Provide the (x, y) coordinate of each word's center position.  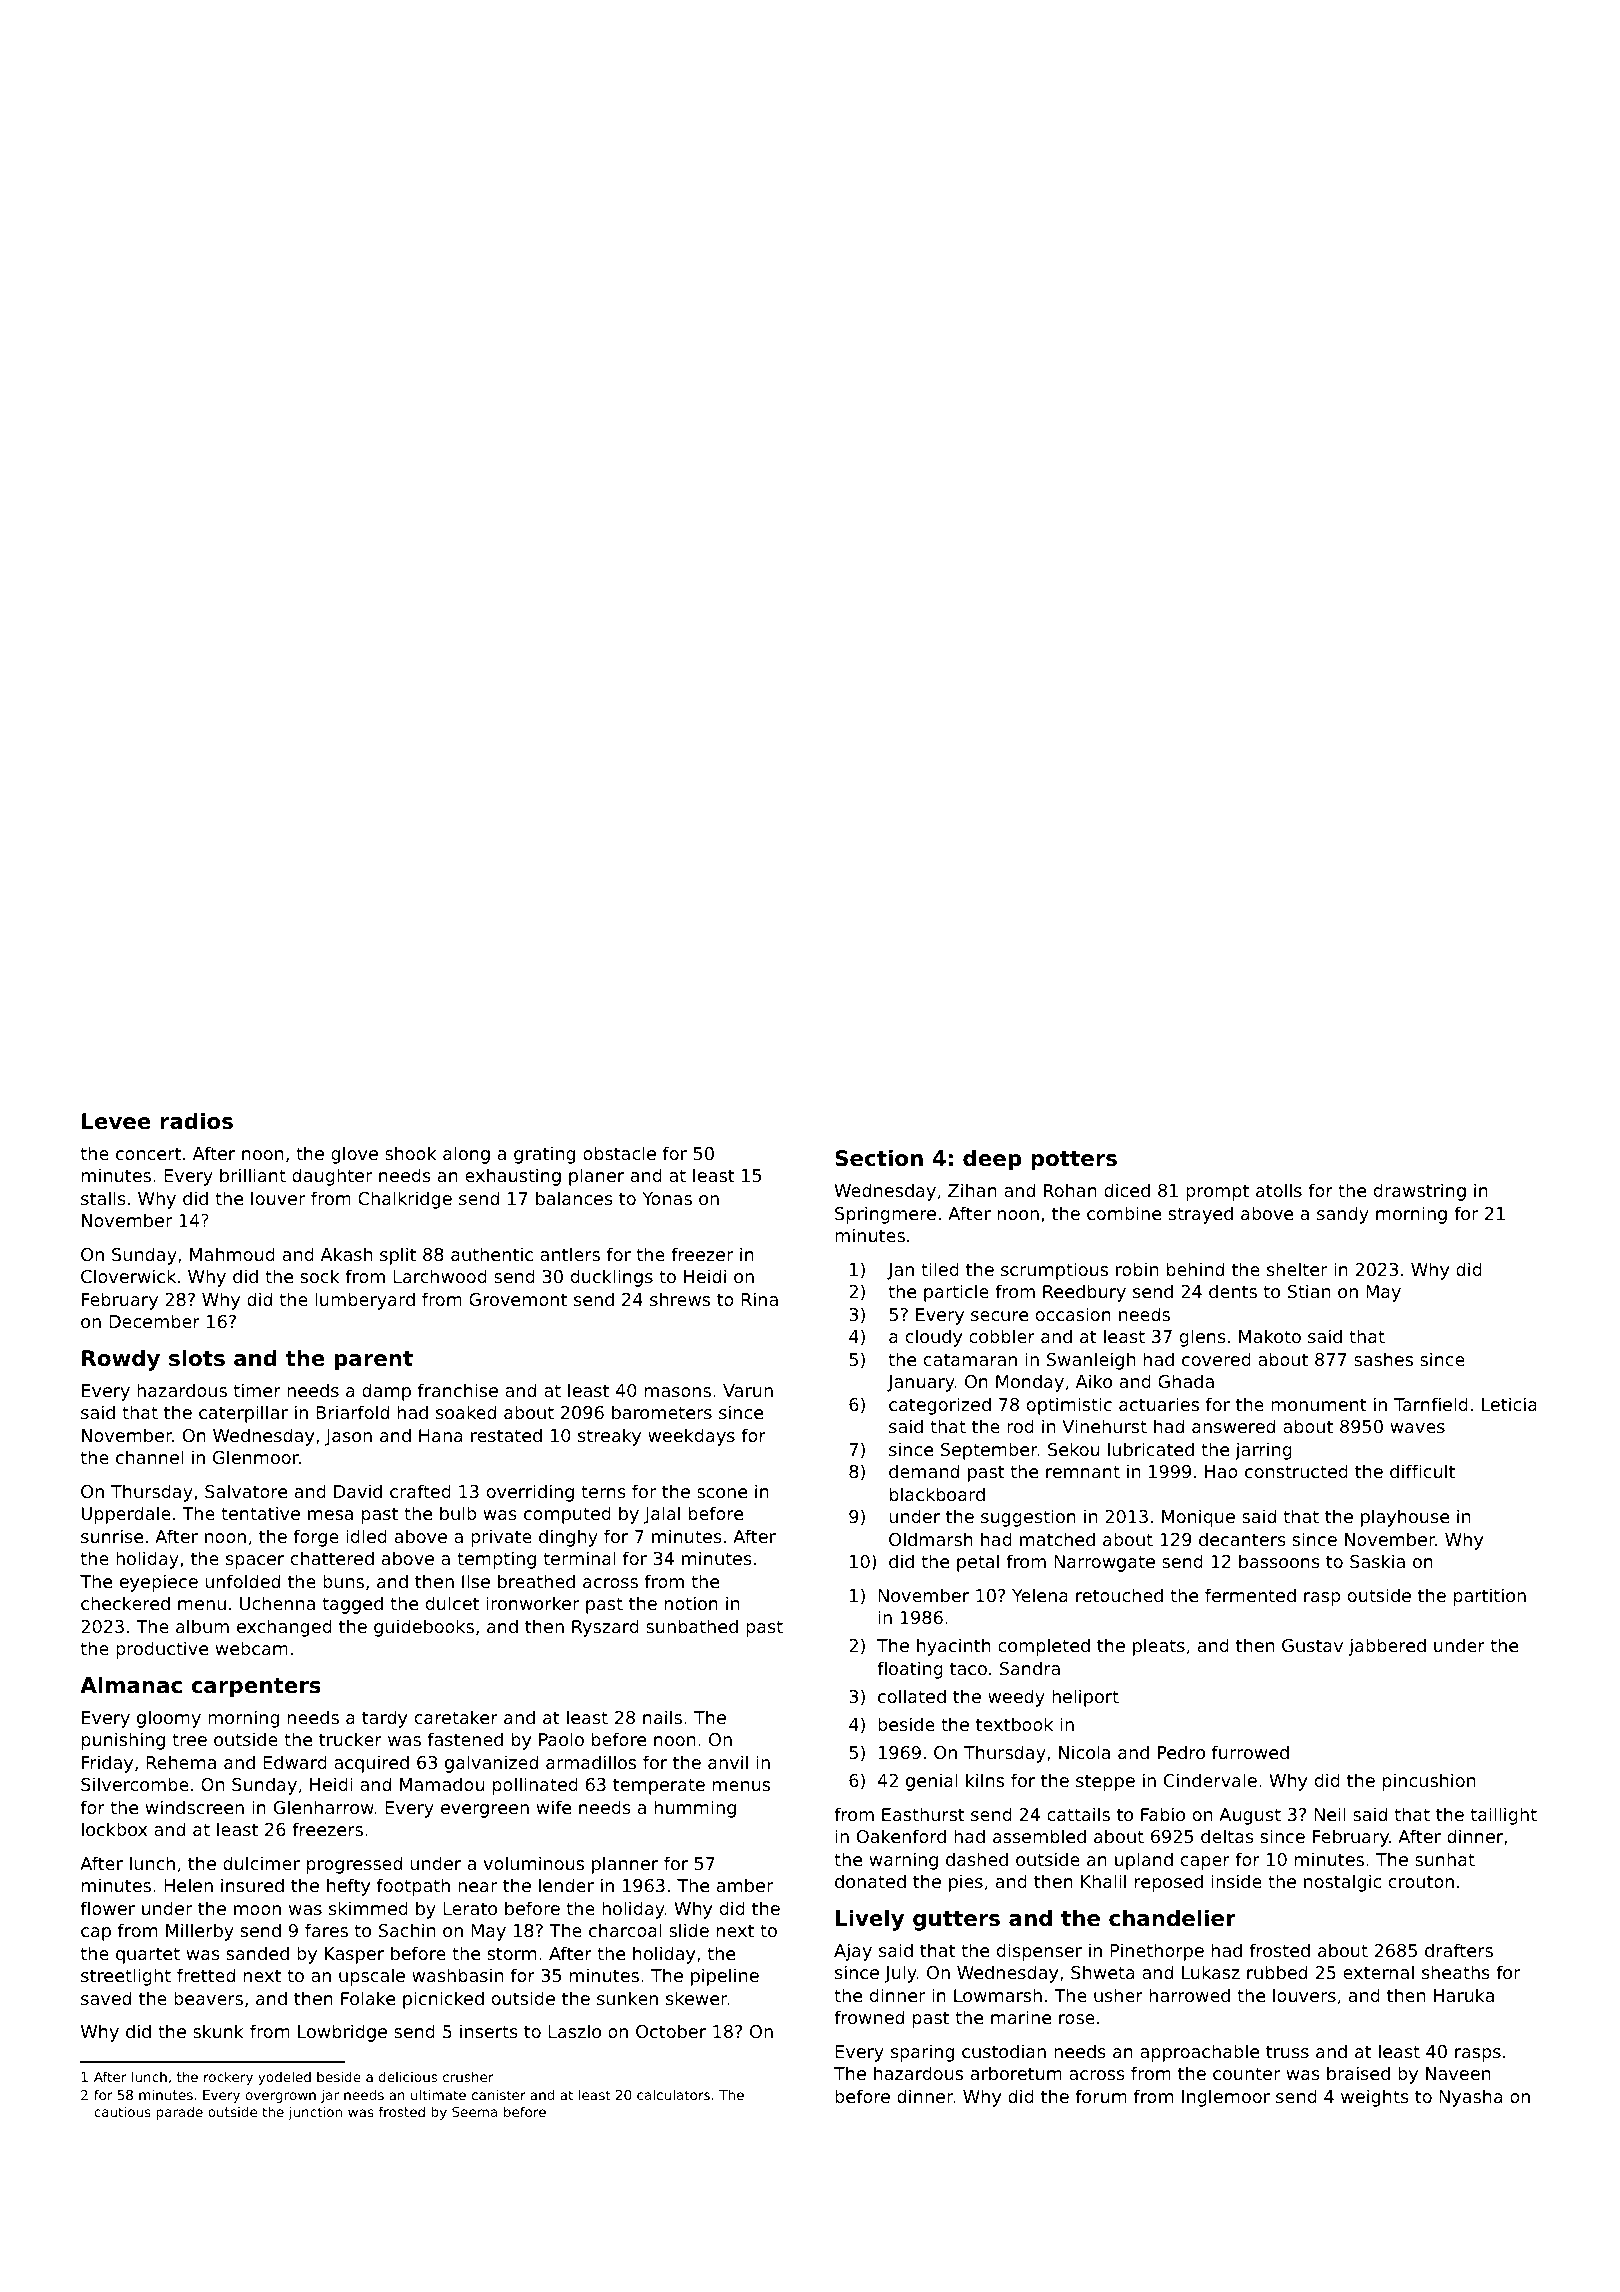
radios (196, 1121)
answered (1233, 1426)
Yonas (667, 1198)
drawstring (1420, 1192)
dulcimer (261, 1863)
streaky (609, 1437)
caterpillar (243, 1414)
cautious (122, 2111)
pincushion (1429, 1782)
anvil (728, 1762)
